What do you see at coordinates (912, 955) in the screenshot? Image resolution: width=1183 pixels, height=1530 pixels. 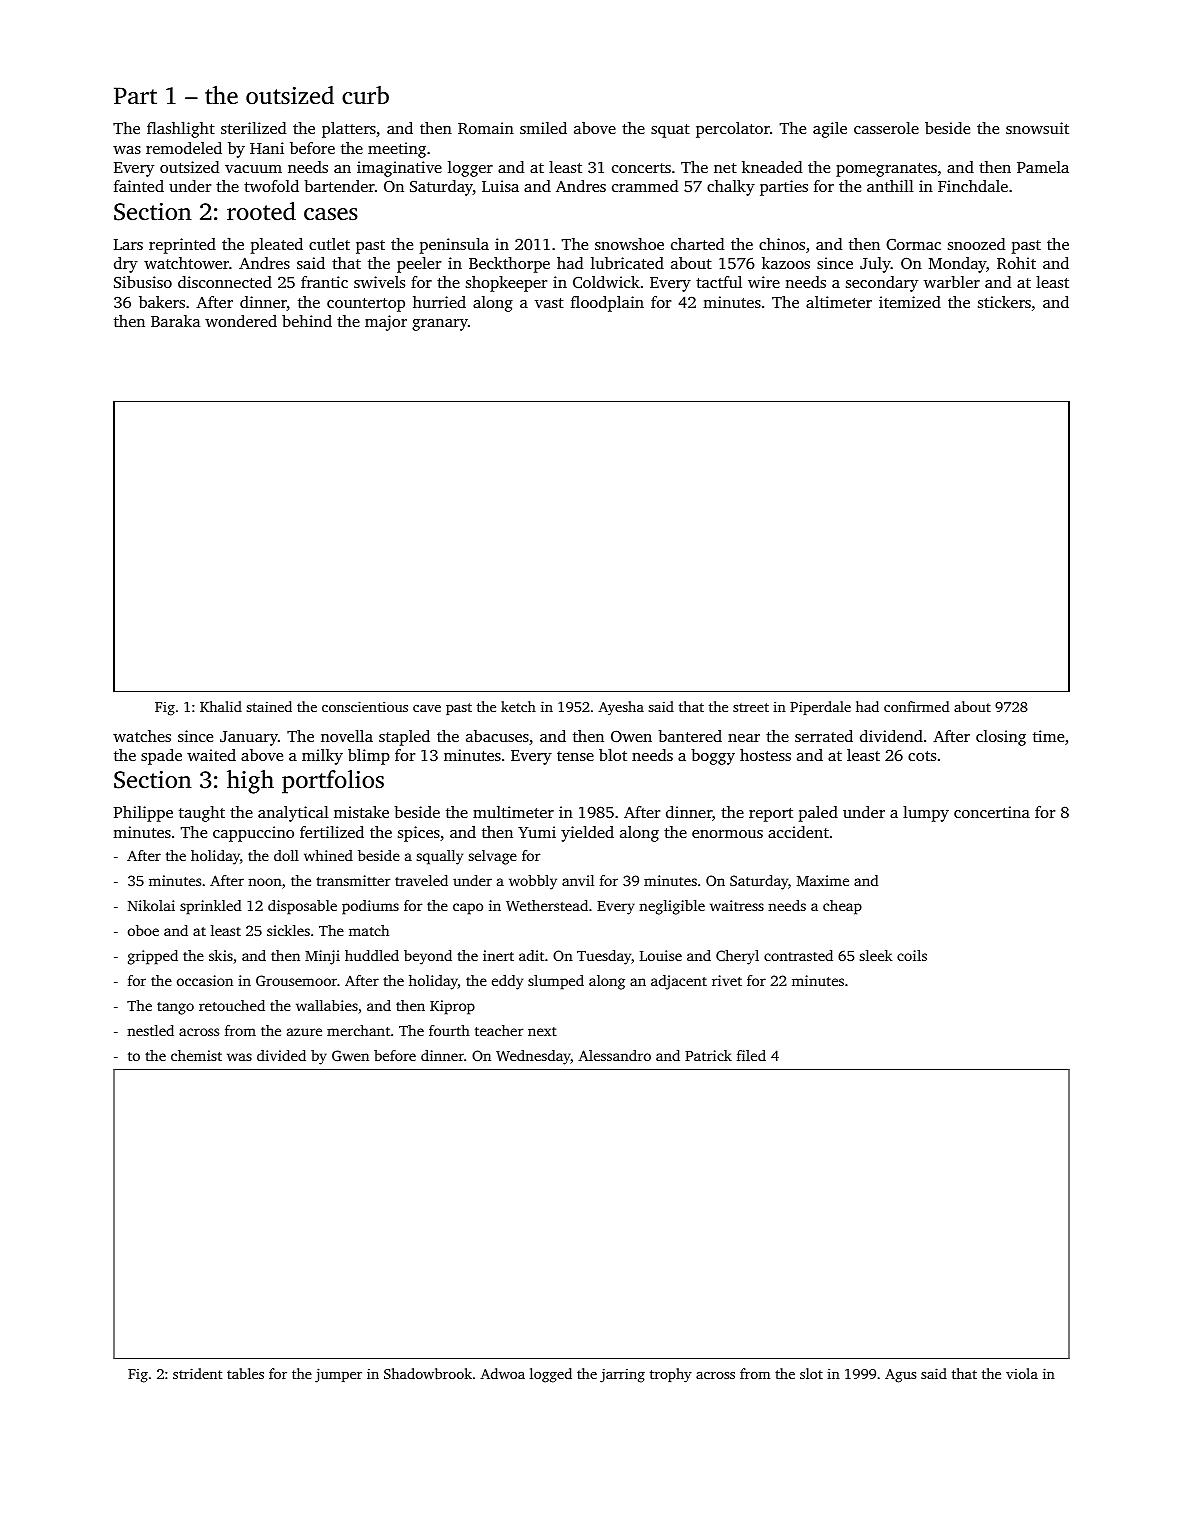 I see `coils` at bounding box center [912, 955].
